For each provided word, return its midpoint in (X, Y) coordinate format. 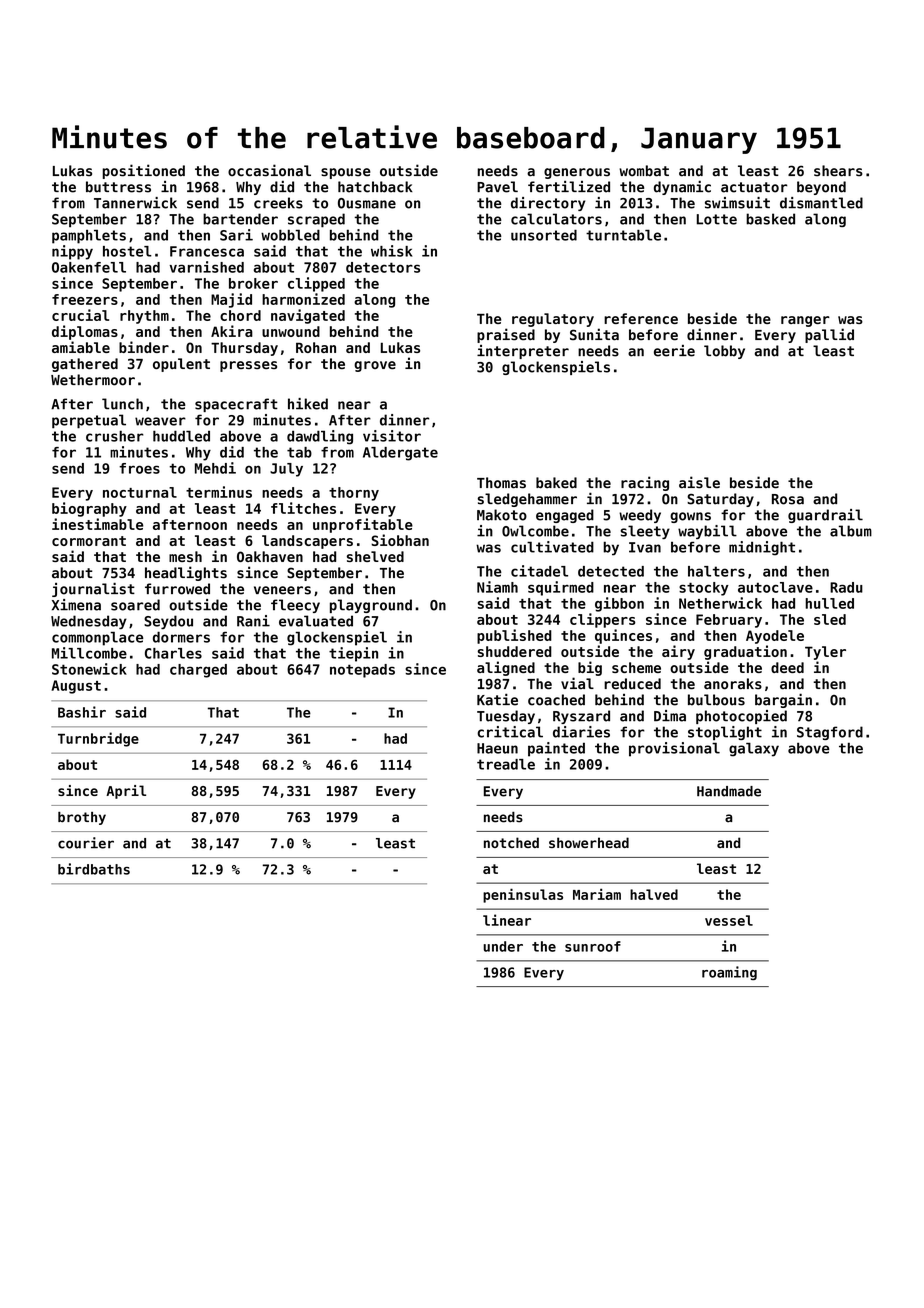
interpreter (523, 352)
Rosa (788, 499)
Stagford (830, 733)
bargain (783, 700)
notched (511, 842)
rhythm (144, 317)
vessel (729, 920)
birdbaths (94, 869)
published (514, 636)
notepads (362, 671)
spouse (346, 173)
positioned (143, 171)
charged (198, 671)
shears (838, 171)
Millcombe (89, 653)
